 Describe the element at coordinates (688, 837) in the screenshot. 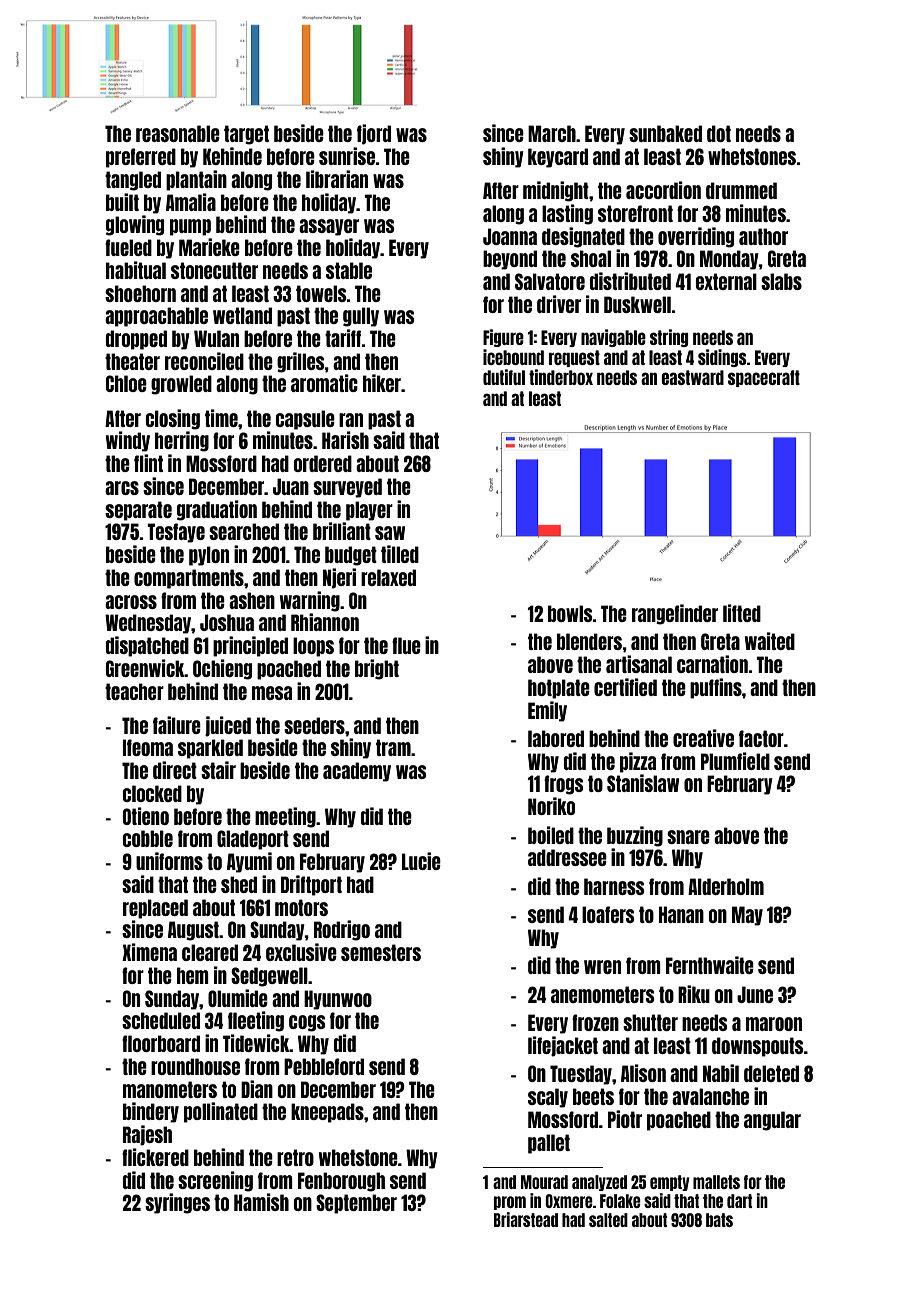

I see `snare` at that location.
